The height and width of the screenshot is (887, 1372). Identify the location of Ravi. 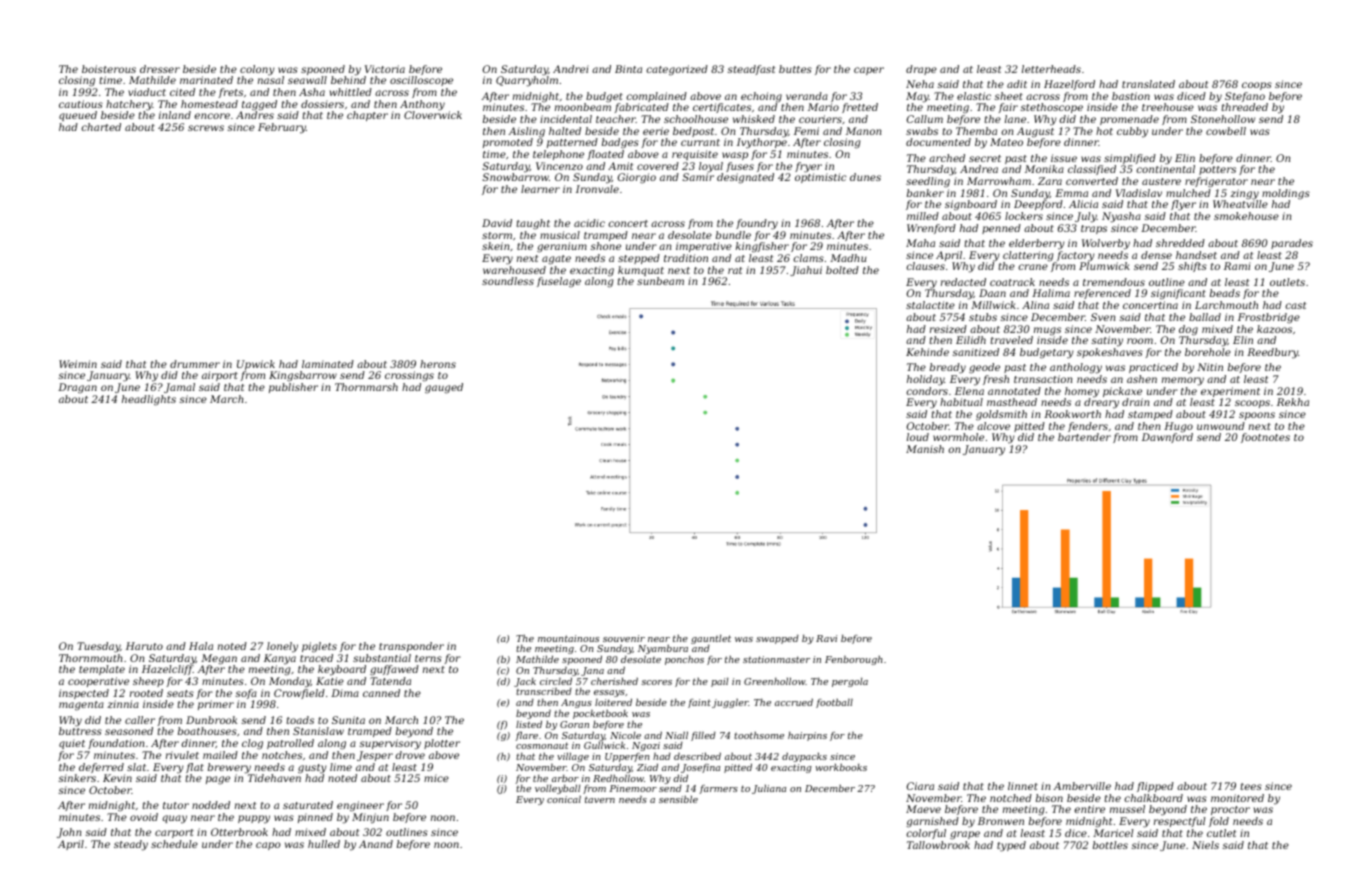
(826, 638).
